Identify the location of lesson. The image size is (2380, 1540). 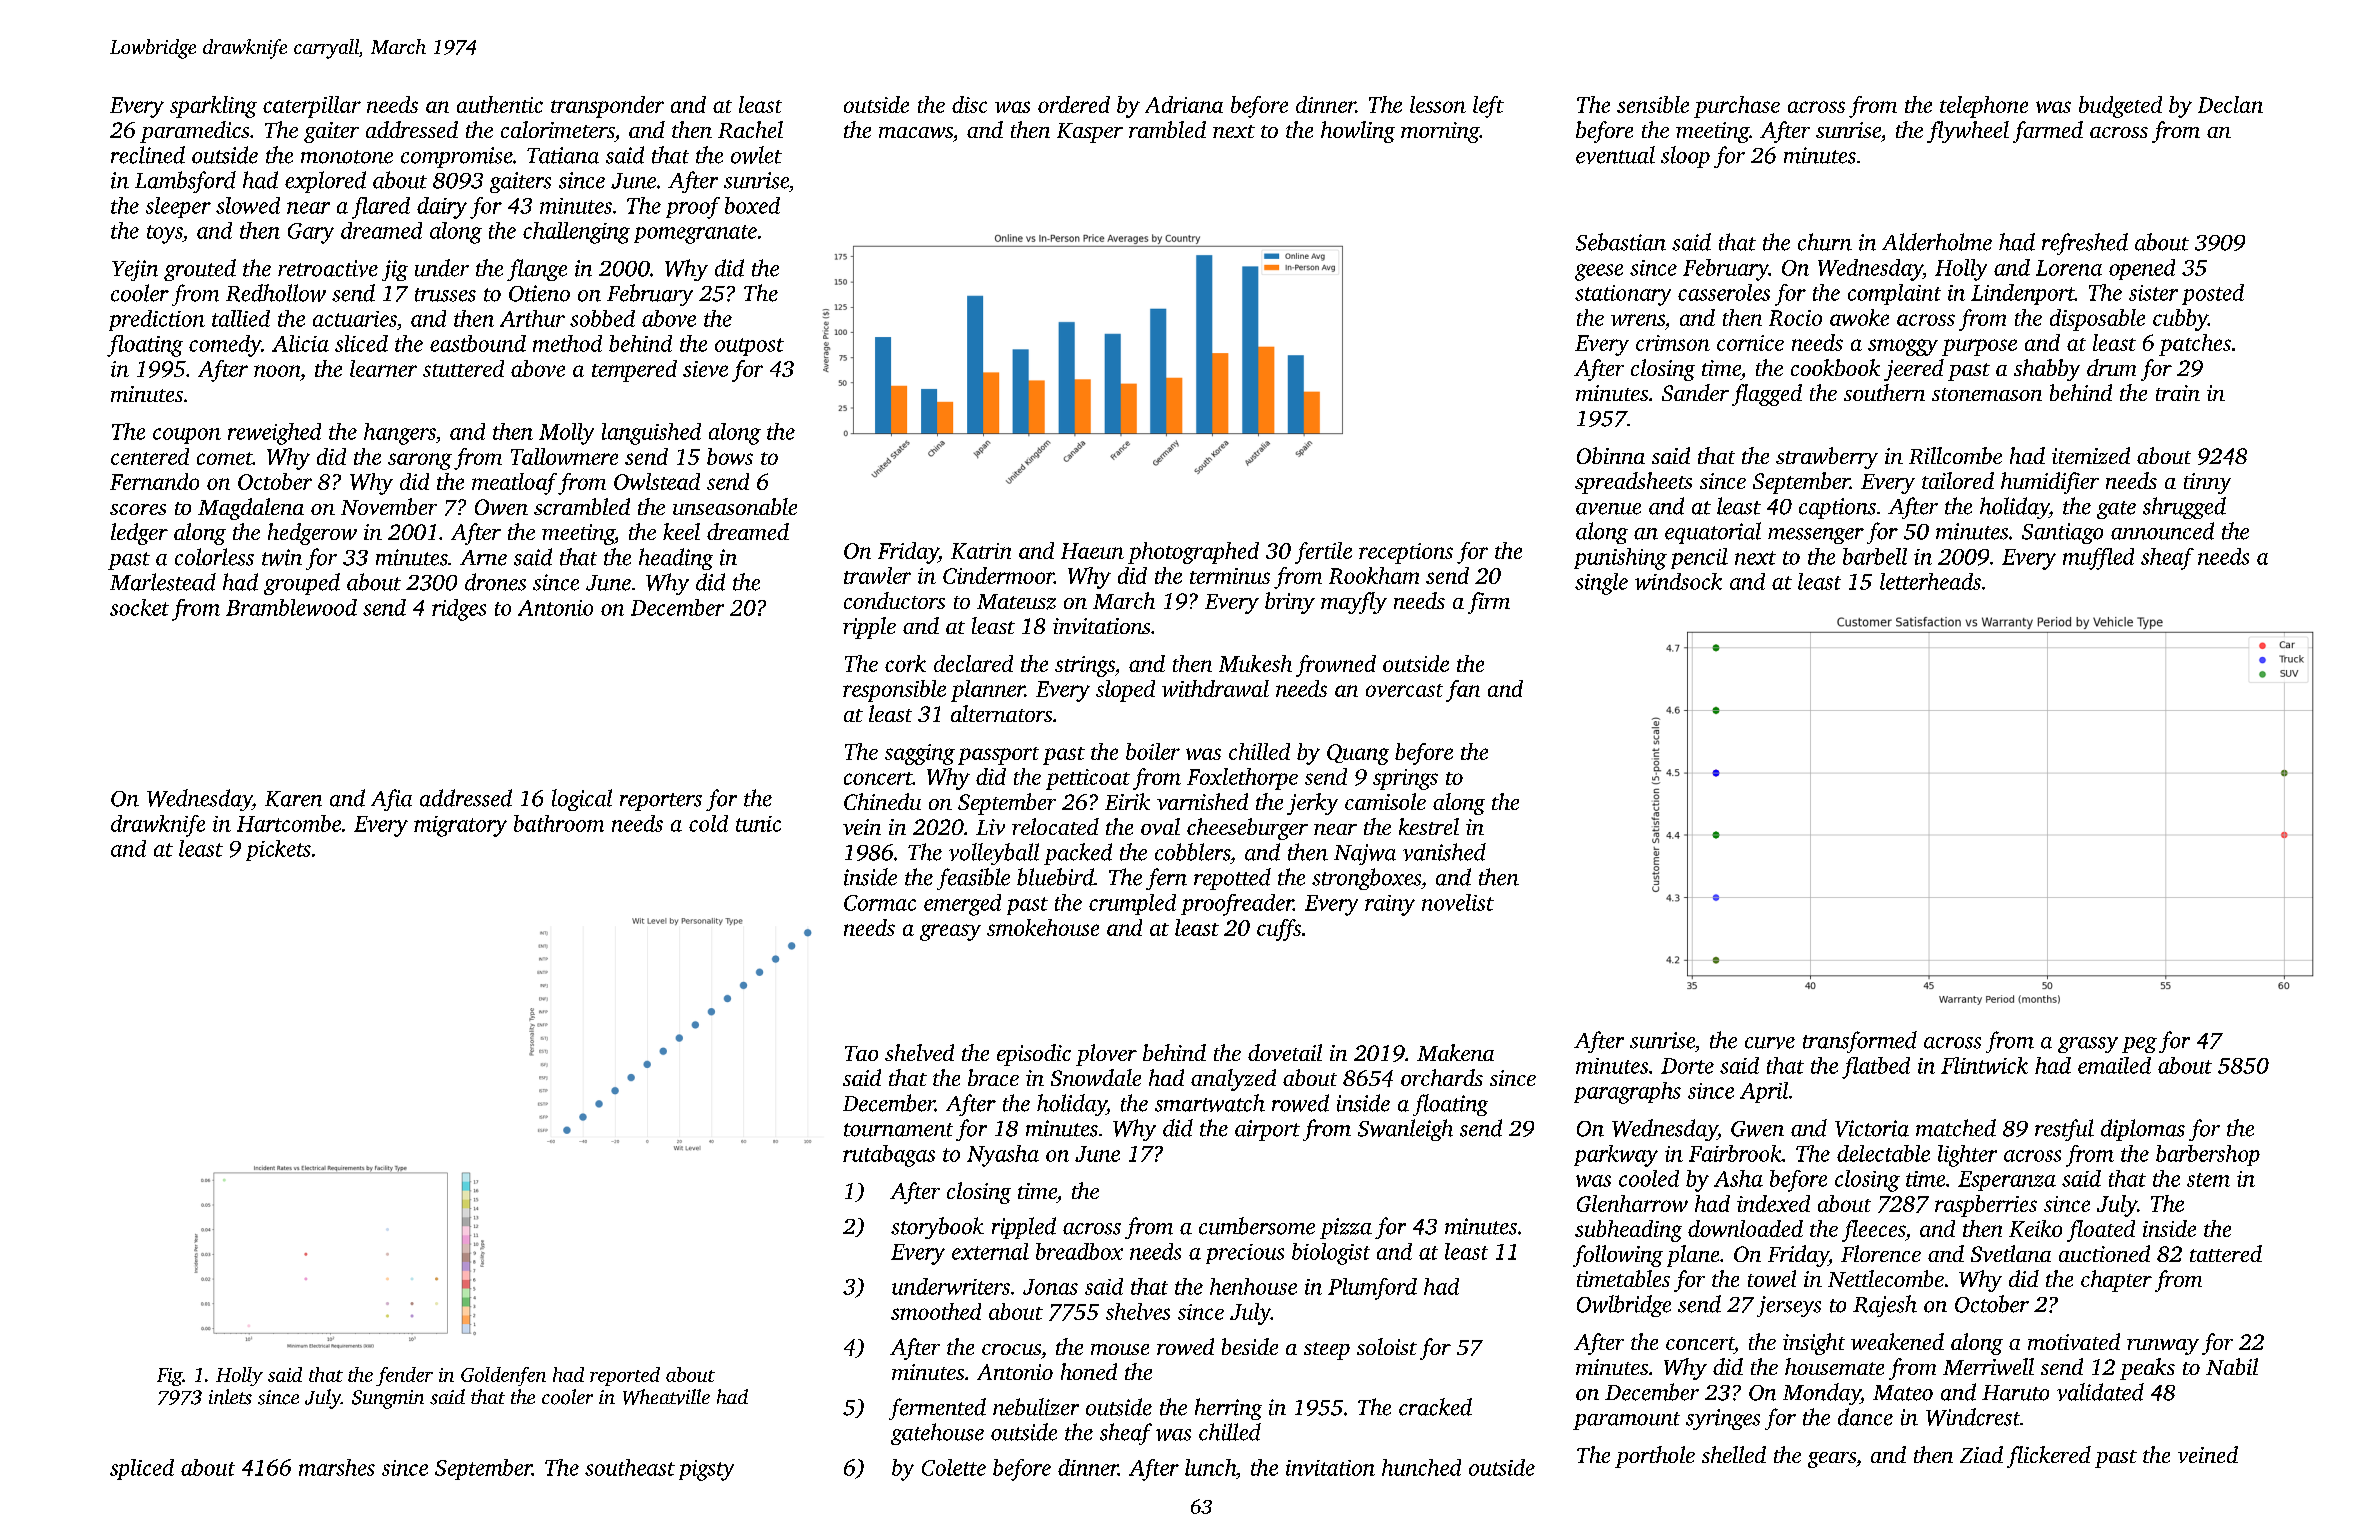
(1438, 104).
